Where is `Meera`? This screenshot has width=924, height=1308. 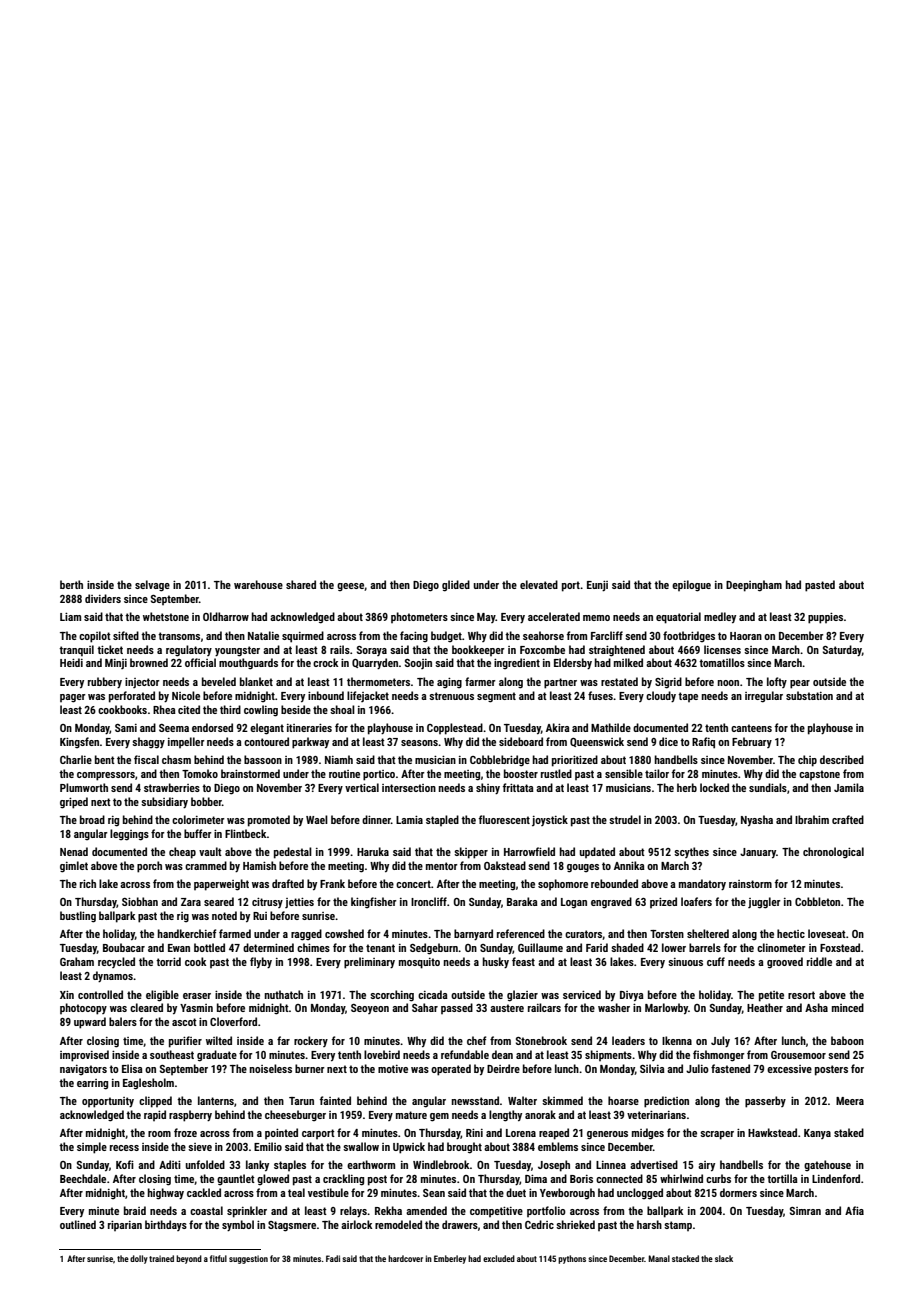 Meera is located at coordinates (850, 1101).
